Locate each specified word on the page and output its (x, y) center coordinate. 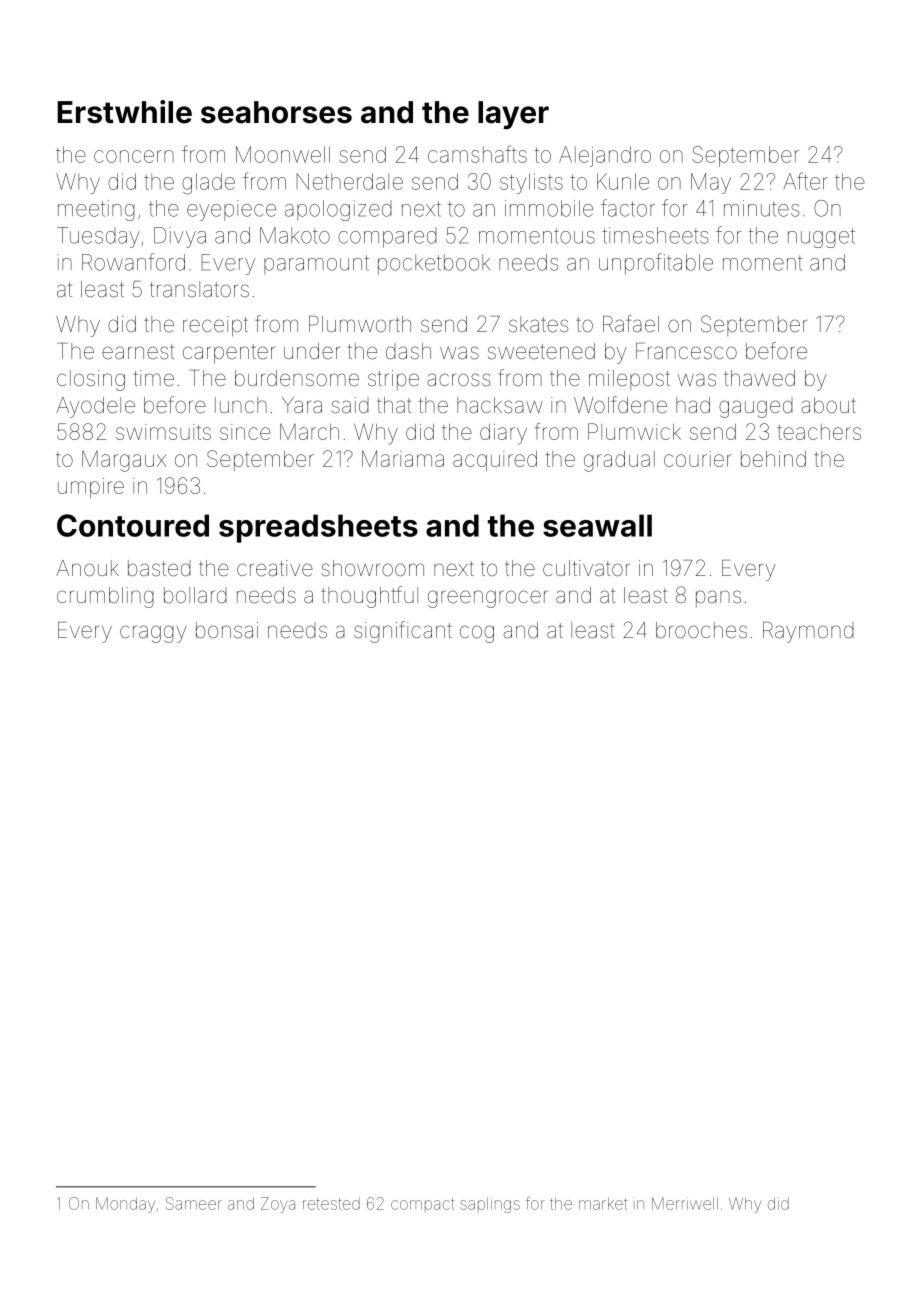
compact (422, 1204)
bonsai (227, 630)
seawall (597, 525)
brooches (701, 630)
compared (387, 237)
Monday (125, 1205)
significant (403, 632)
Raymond (808, 632)
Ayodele (95, 407)
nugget (821, 238)
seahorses (276, 112)
